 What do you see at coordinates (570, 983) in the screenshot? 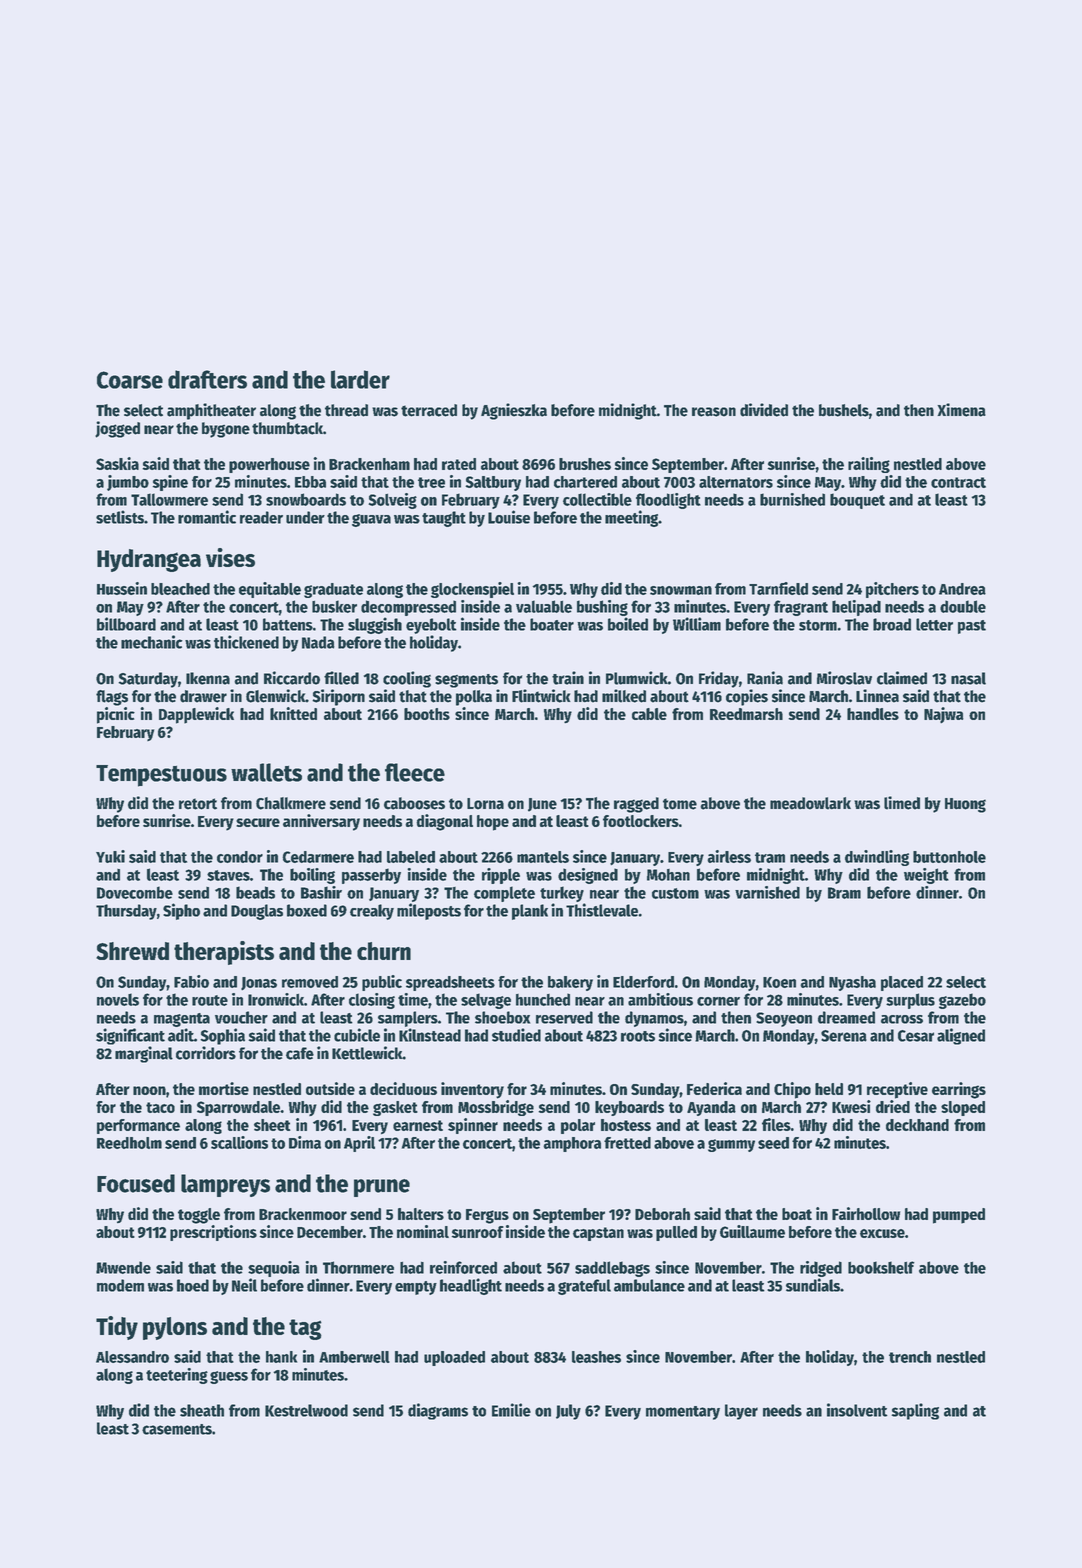
I see `bakery` at bounding box center [570, 983].
